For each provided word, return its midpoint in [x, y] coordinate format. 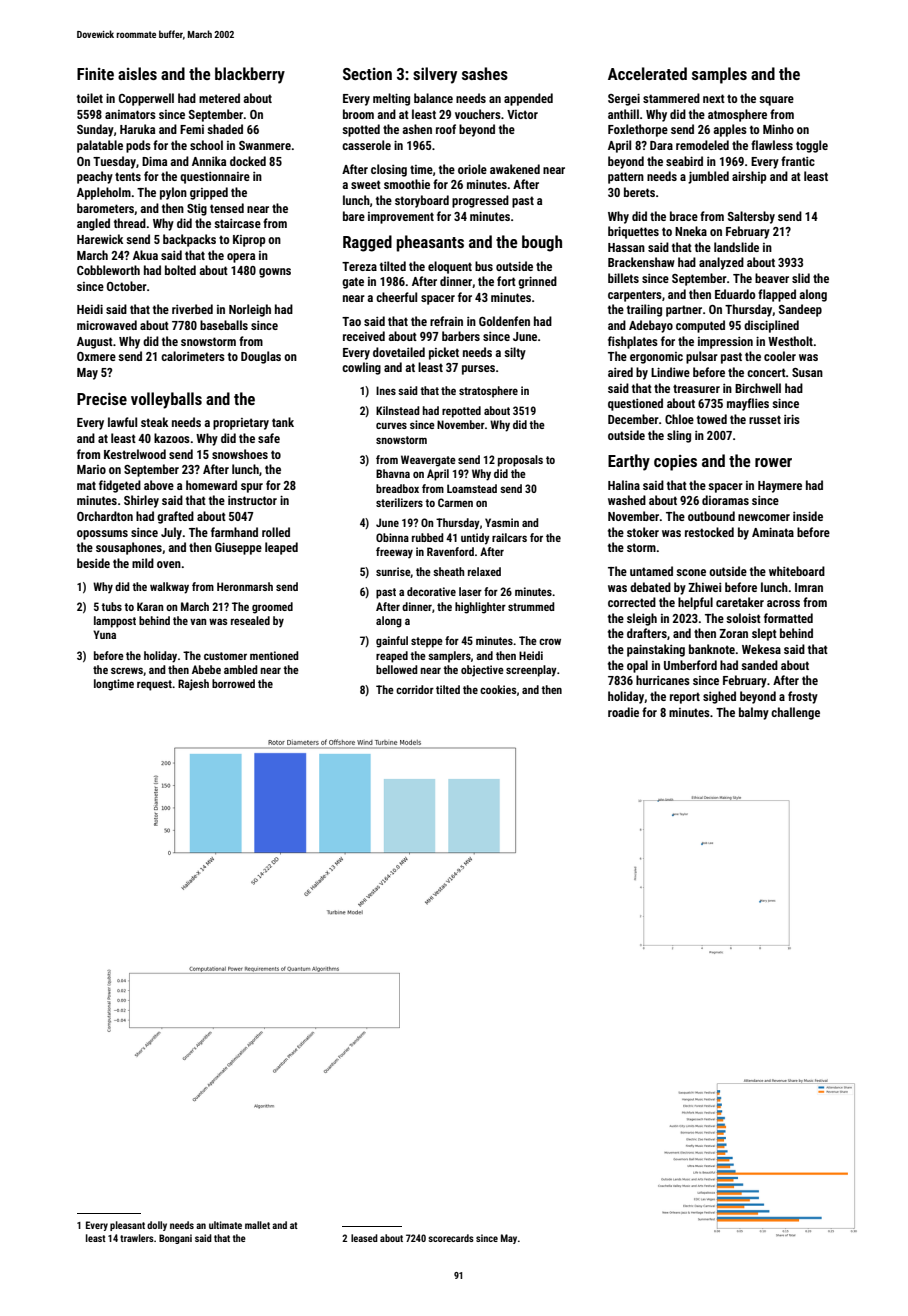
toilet [90, 98]
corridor [415, 689]
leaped [281, 548]
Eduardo [735, 294]
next [714, 98]
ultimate [225, 1225]
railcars [509, 537]
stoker [643, 532]
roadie [623, 712]
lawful [122, 422]
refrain [446, 321]
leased [364, 1238]
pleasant [127, 1226]
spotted [361, 130]
